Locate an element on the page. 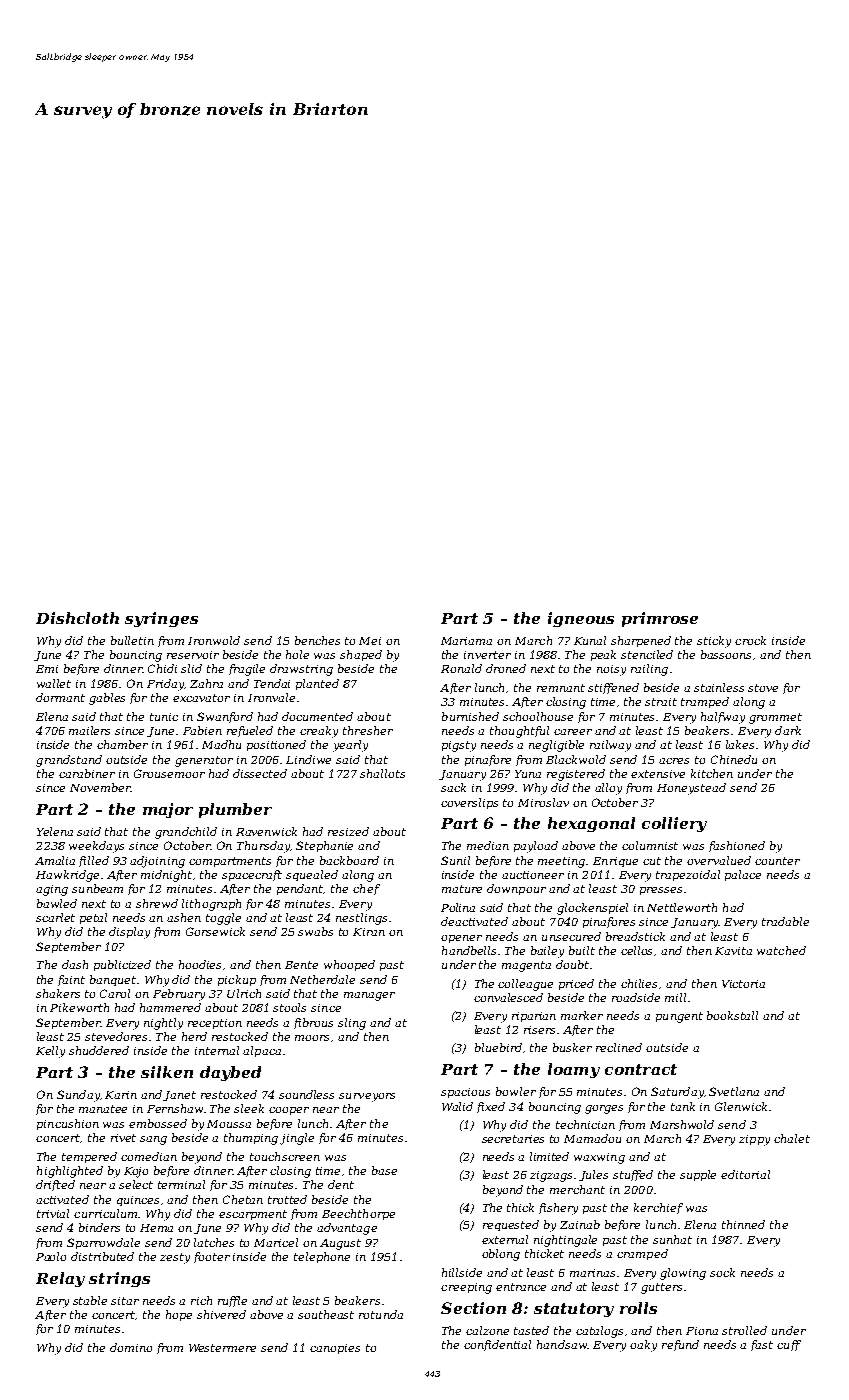 This page has height=1400, width=849. bowler is located at coordinates (516, 1091).
